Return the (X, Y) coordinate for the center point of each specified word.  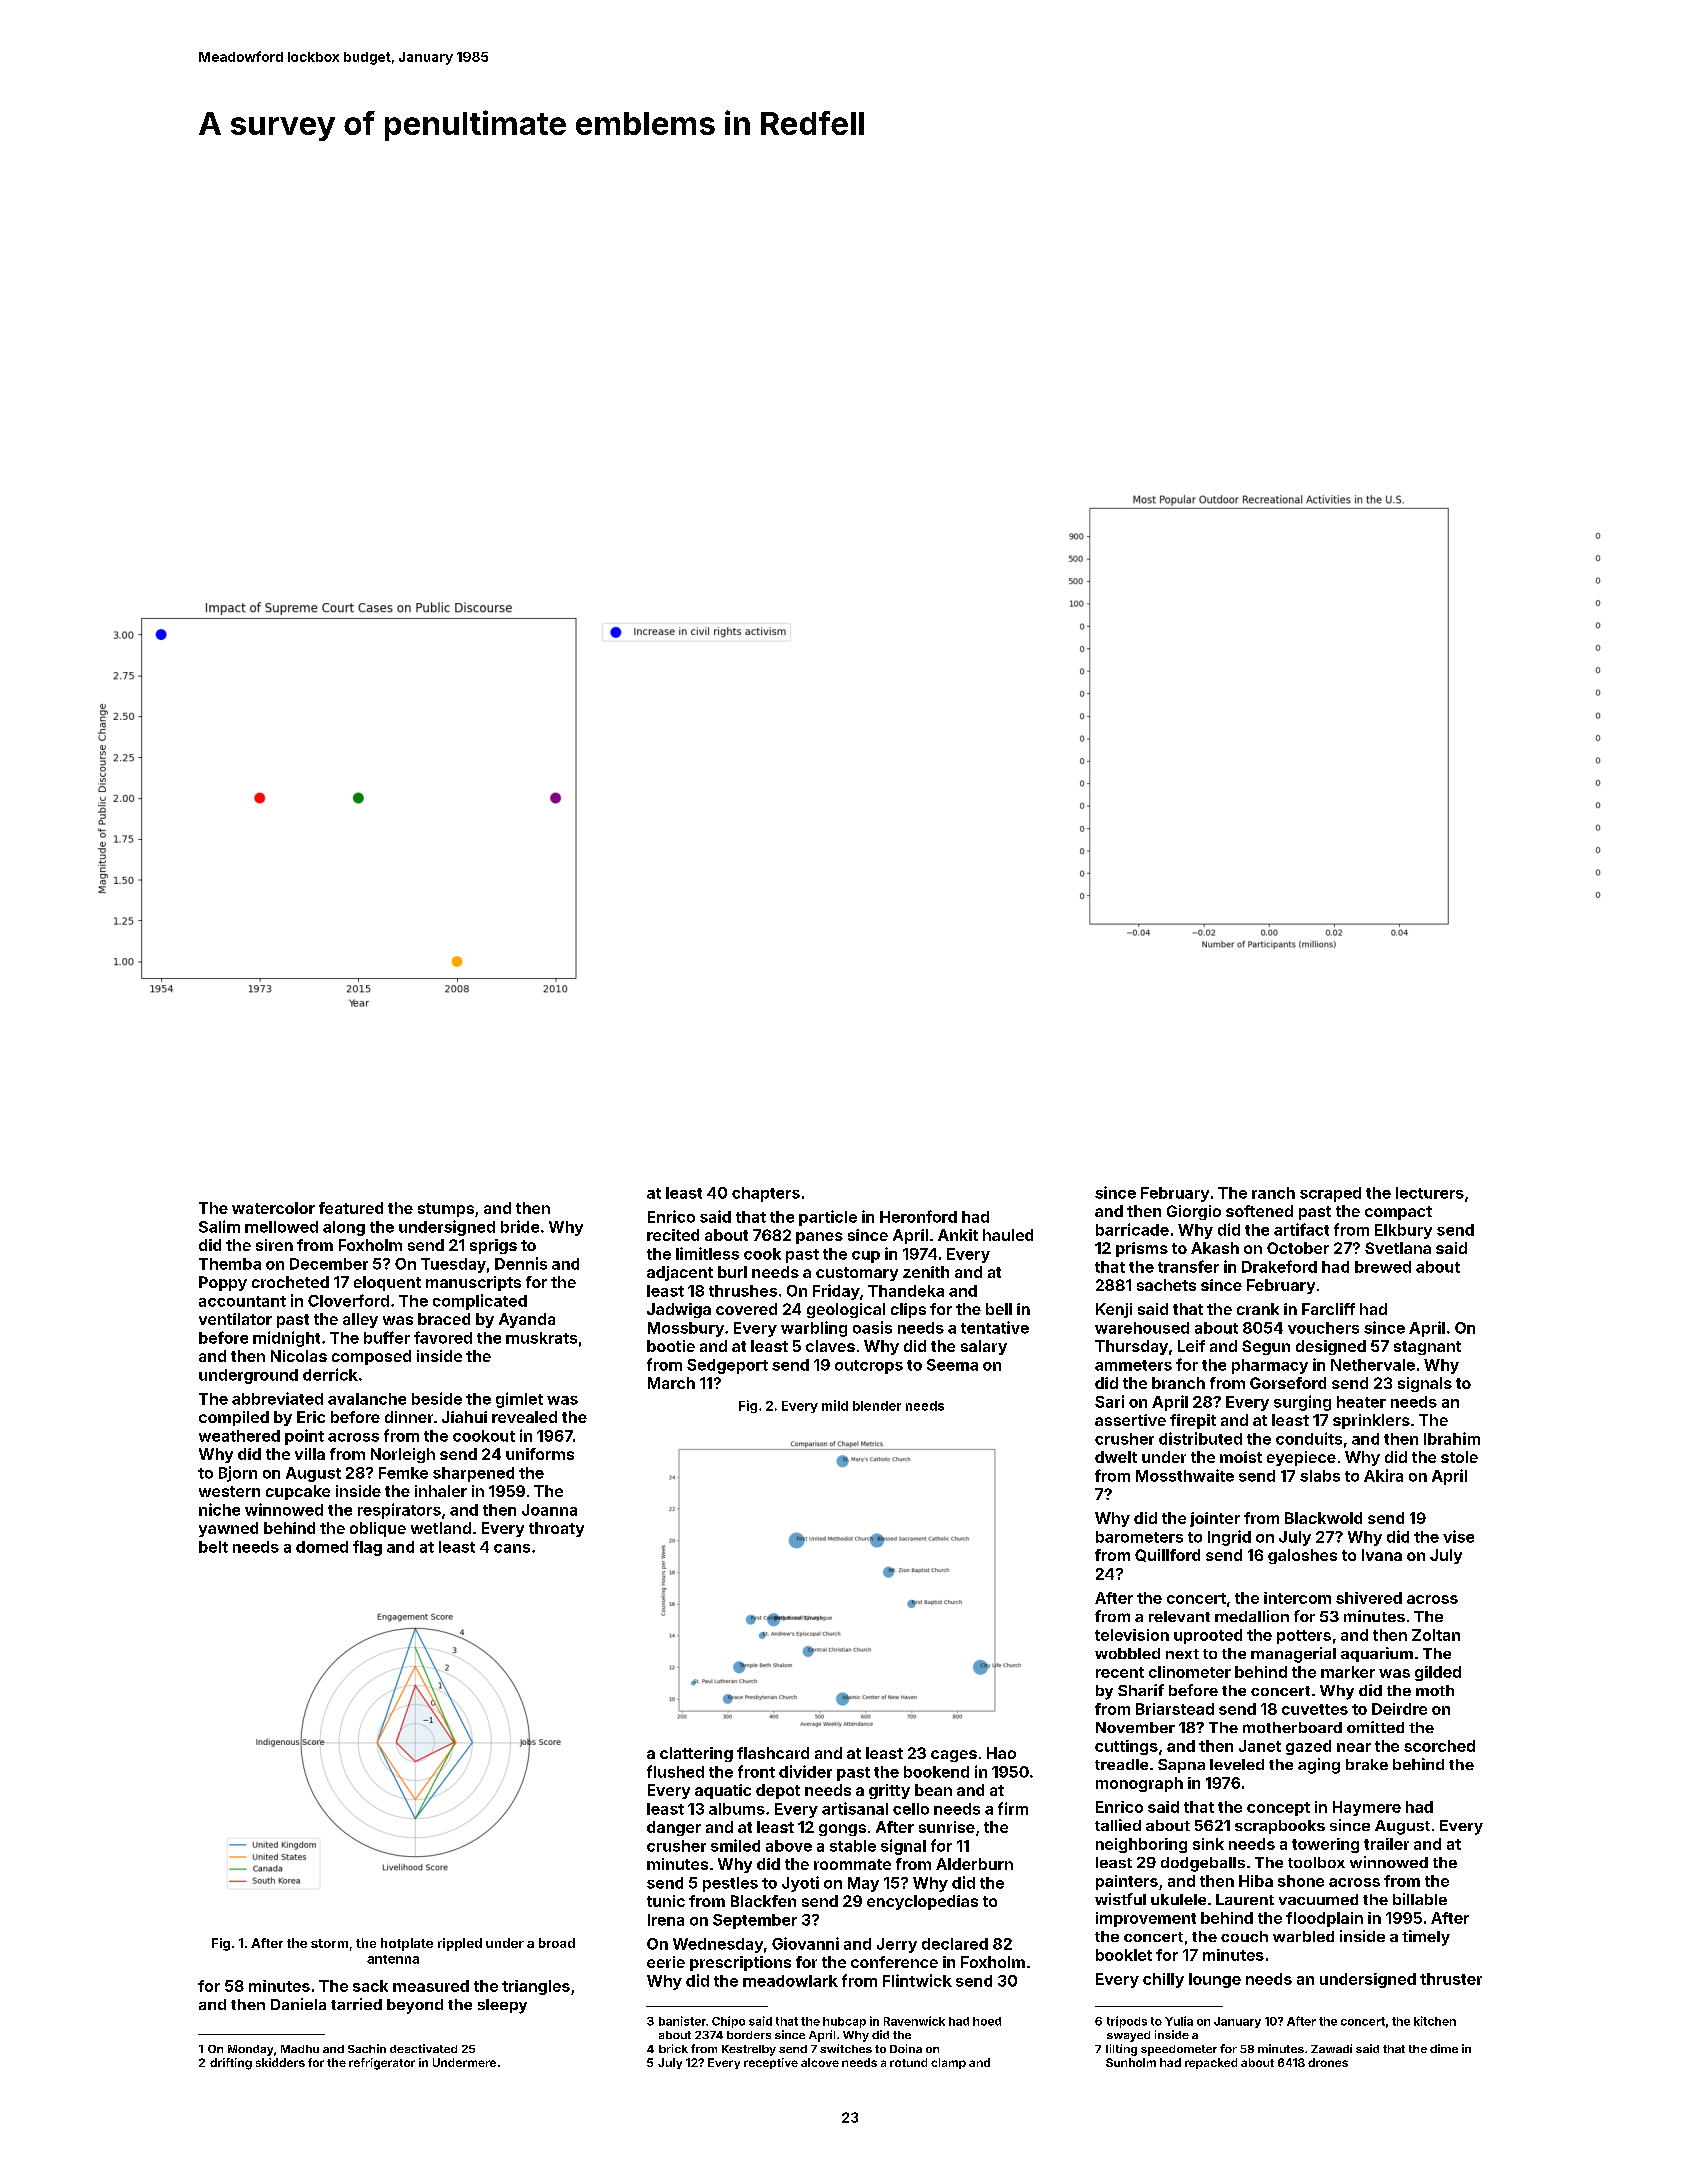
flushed (675, 1771)
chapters (766, 1194)
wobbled (1127, 1653)
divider (805, 1771)
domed (322, 1547)
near (1354, 1747)
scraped (1330, 1194)
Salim (219, 1226)
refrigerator (382, 2064)
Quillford (1167, 1555)
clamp (948, 2063)
